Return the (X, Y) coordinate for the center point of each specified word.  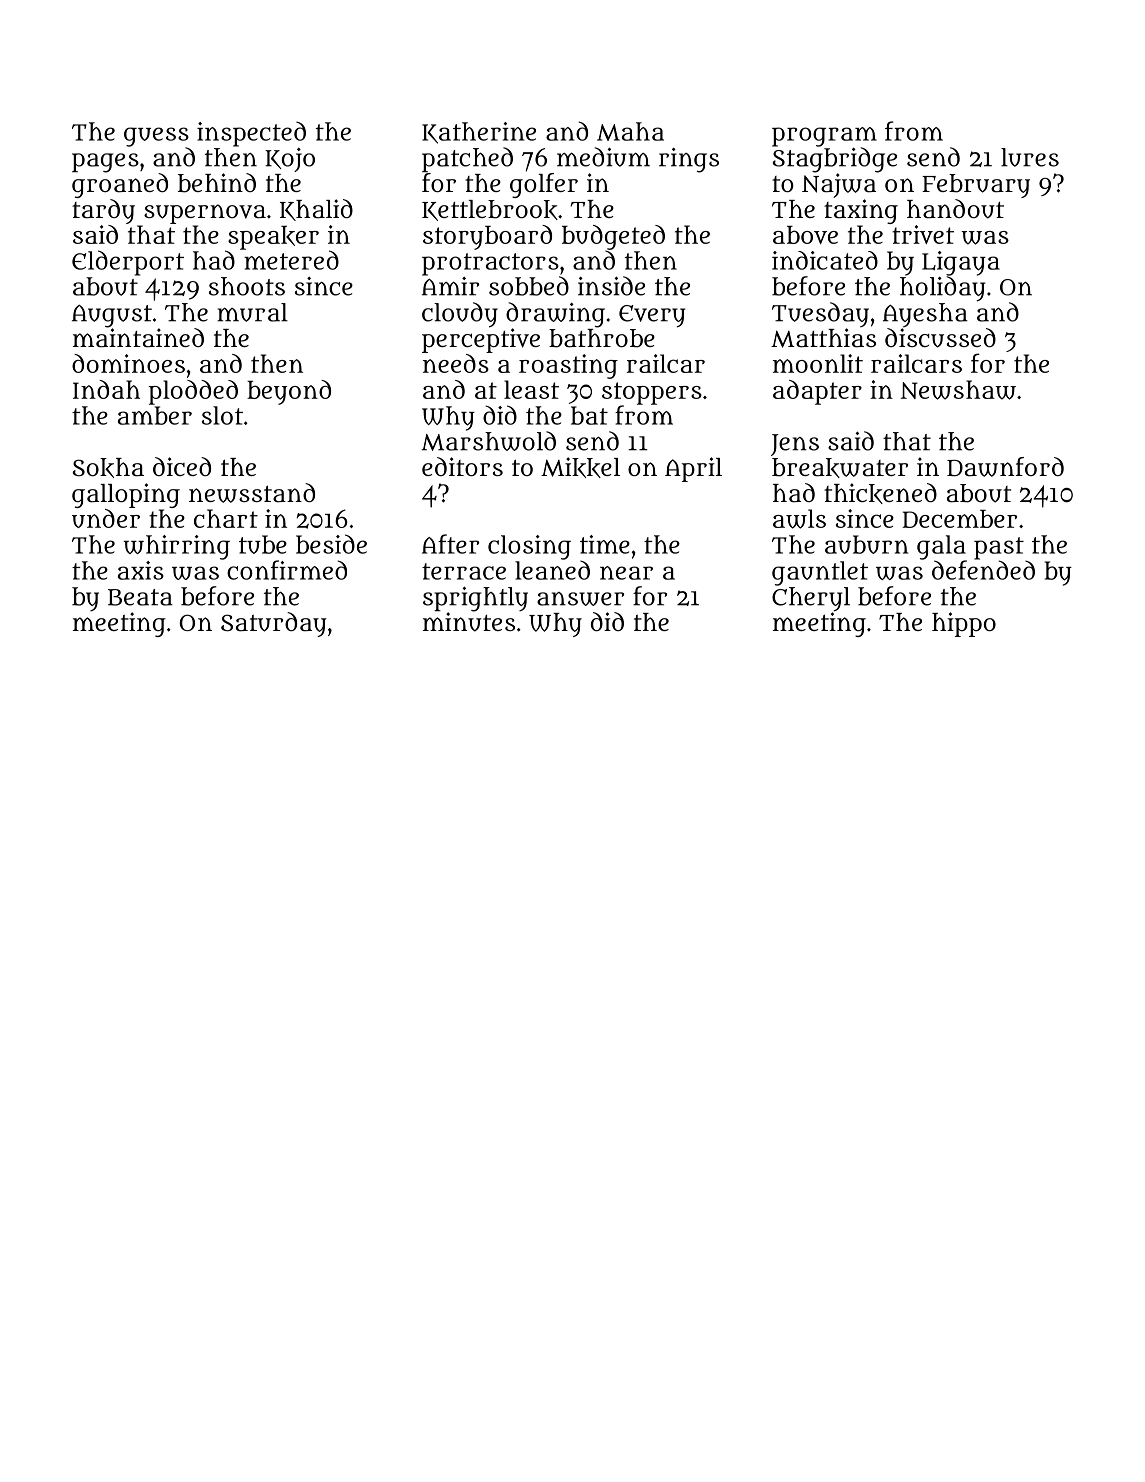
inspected (251, 134)
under (106, 518)
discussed (940, 338)
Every (652, 316)
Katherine (479, 133)
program (824, 137)
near (626, 573)
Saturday (274, 624)
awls (799, 519)
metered (291, 260)
